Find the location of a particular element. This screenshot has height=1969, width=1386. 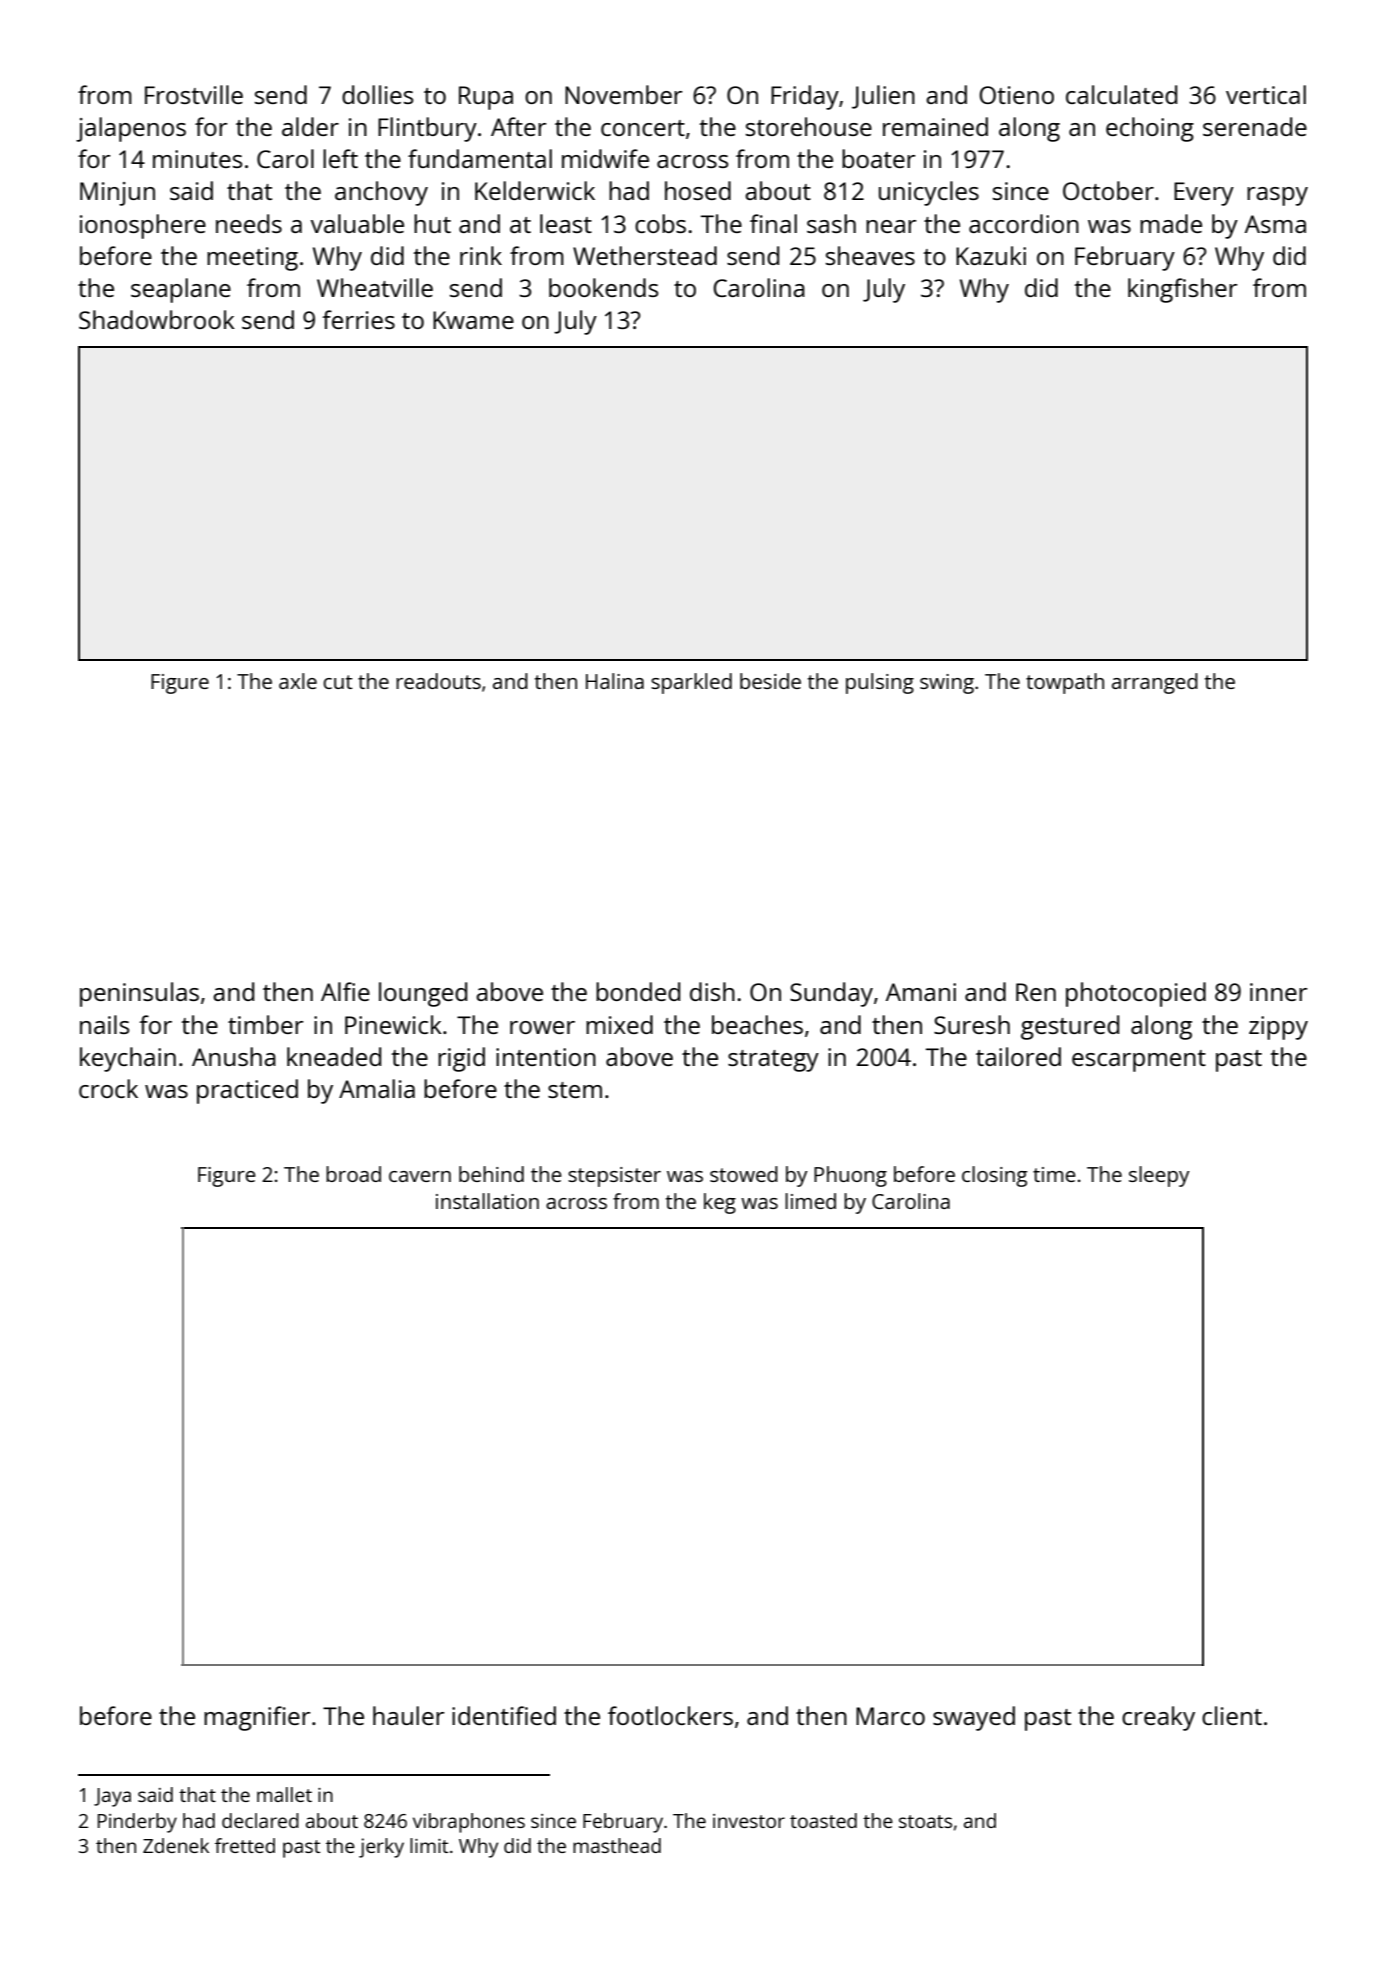

towpath is located at coordinates (1065, 683).
